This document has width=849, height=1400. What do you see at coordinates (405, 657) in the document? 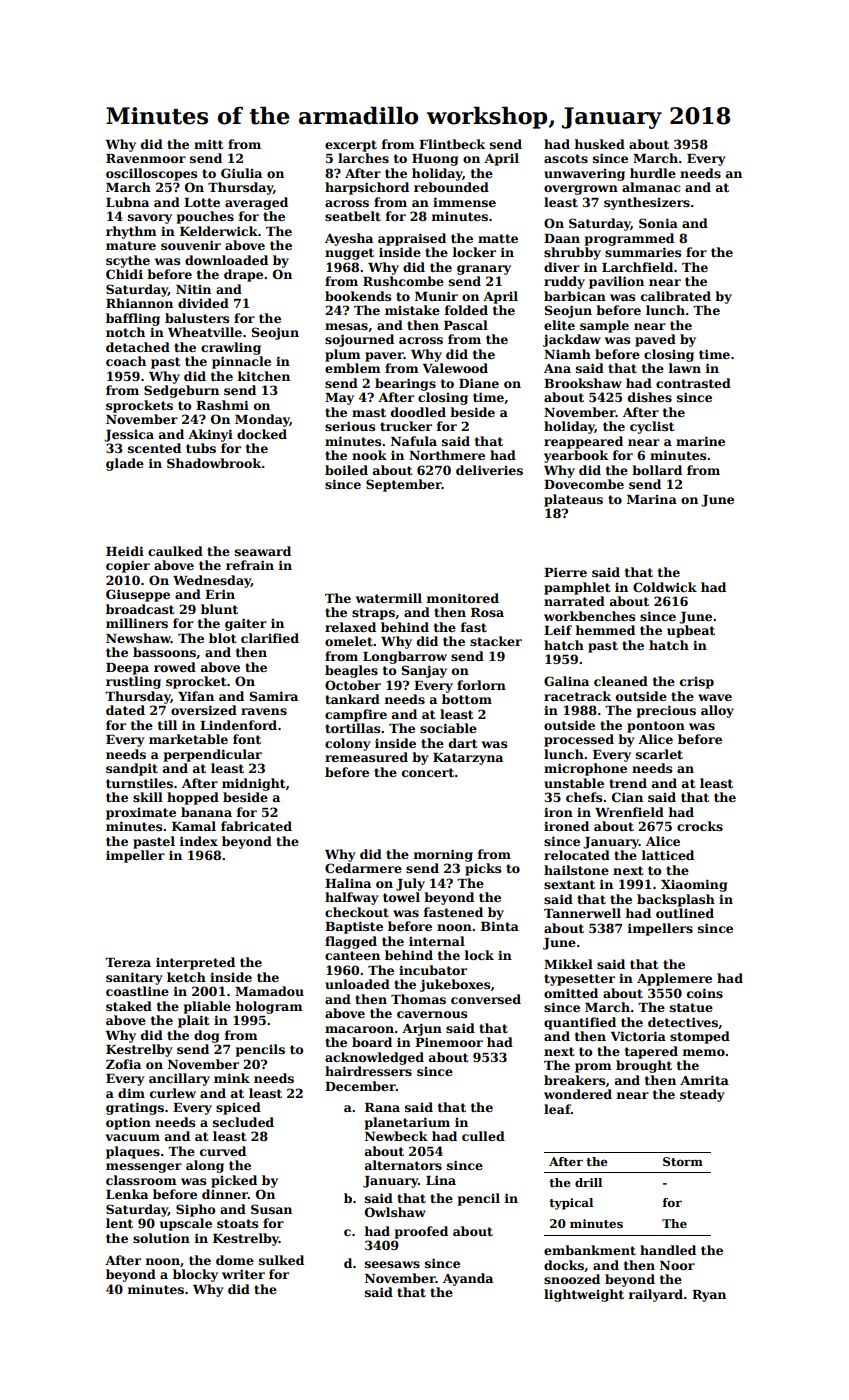
I see `Longbarrow` at bounding box center [405, 657].
